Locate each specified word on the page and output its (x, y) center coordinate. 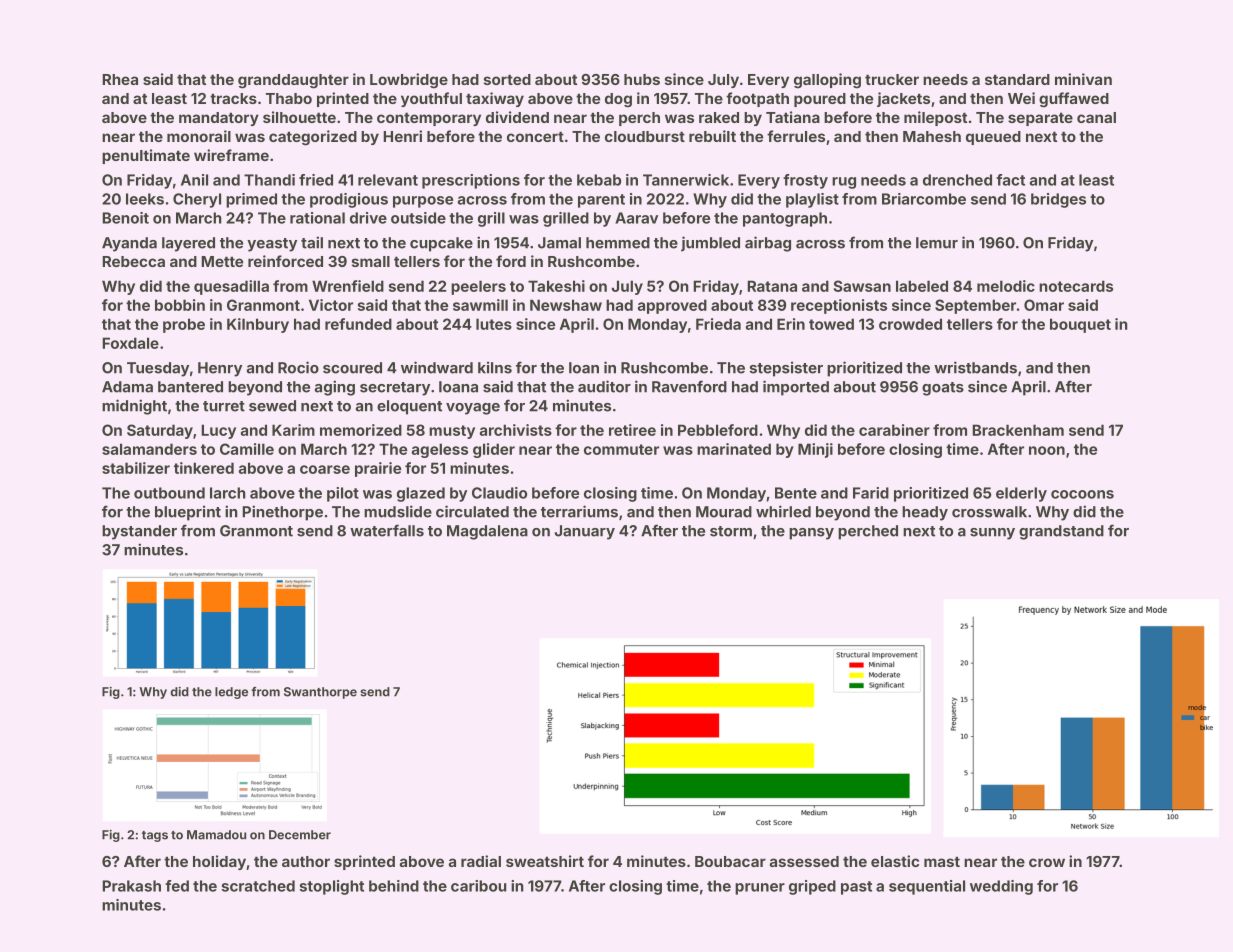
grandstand (1061, 532)
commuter (621, 449)
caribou (479, 886)
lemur (937, 243)
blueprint (188, 513)
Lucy (218, 431)
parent (601, 201)
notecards (1076, 286)
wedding (1001, 887)
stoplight (331, 887)
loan (584, 368)
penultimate (146, 156)
